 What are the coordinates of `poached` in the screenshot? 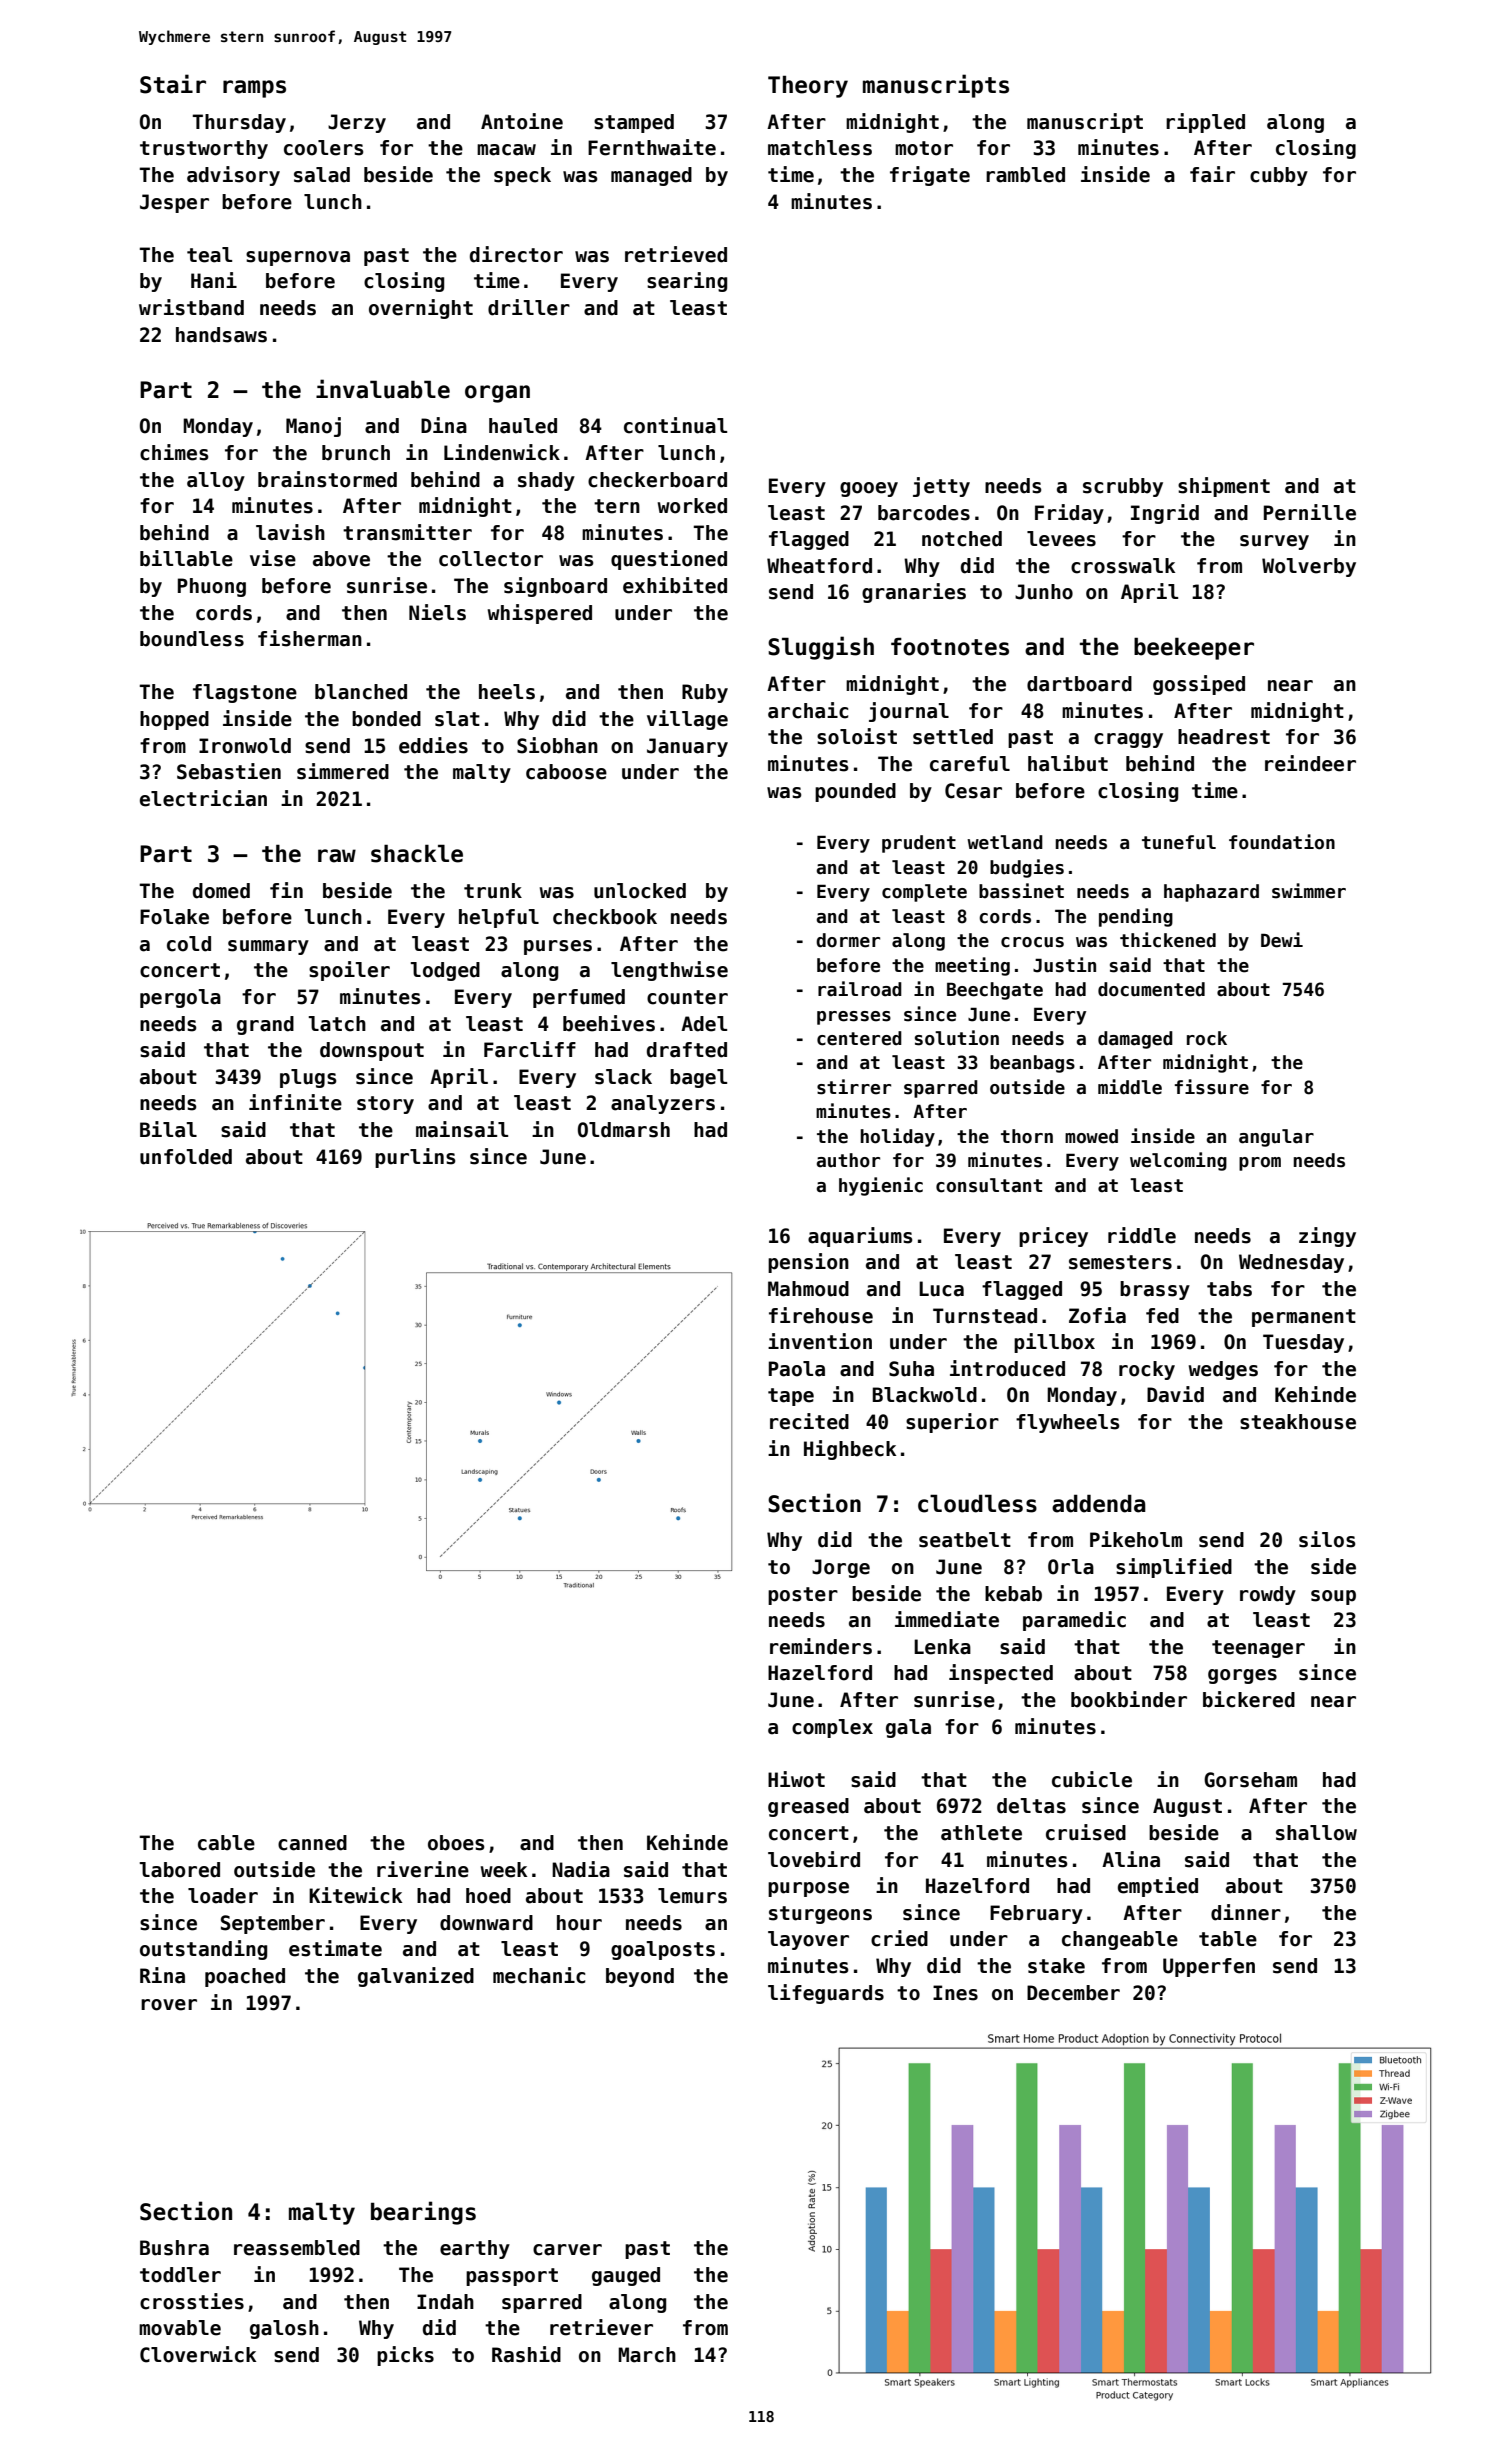 It's located at (245, 1977).
